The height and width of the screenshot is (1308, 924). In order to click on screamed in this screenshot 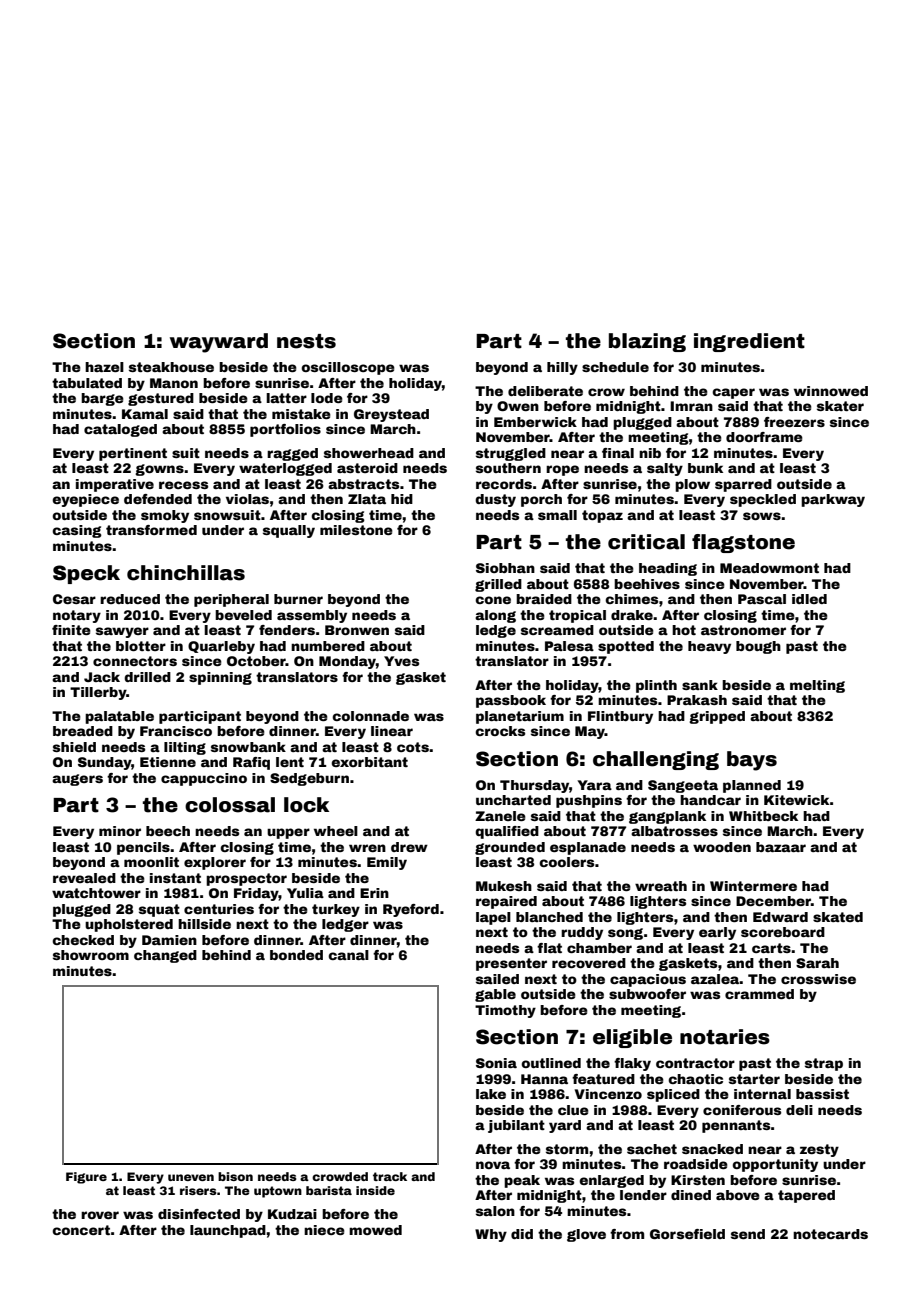, I will do `click(557, 630)`.
